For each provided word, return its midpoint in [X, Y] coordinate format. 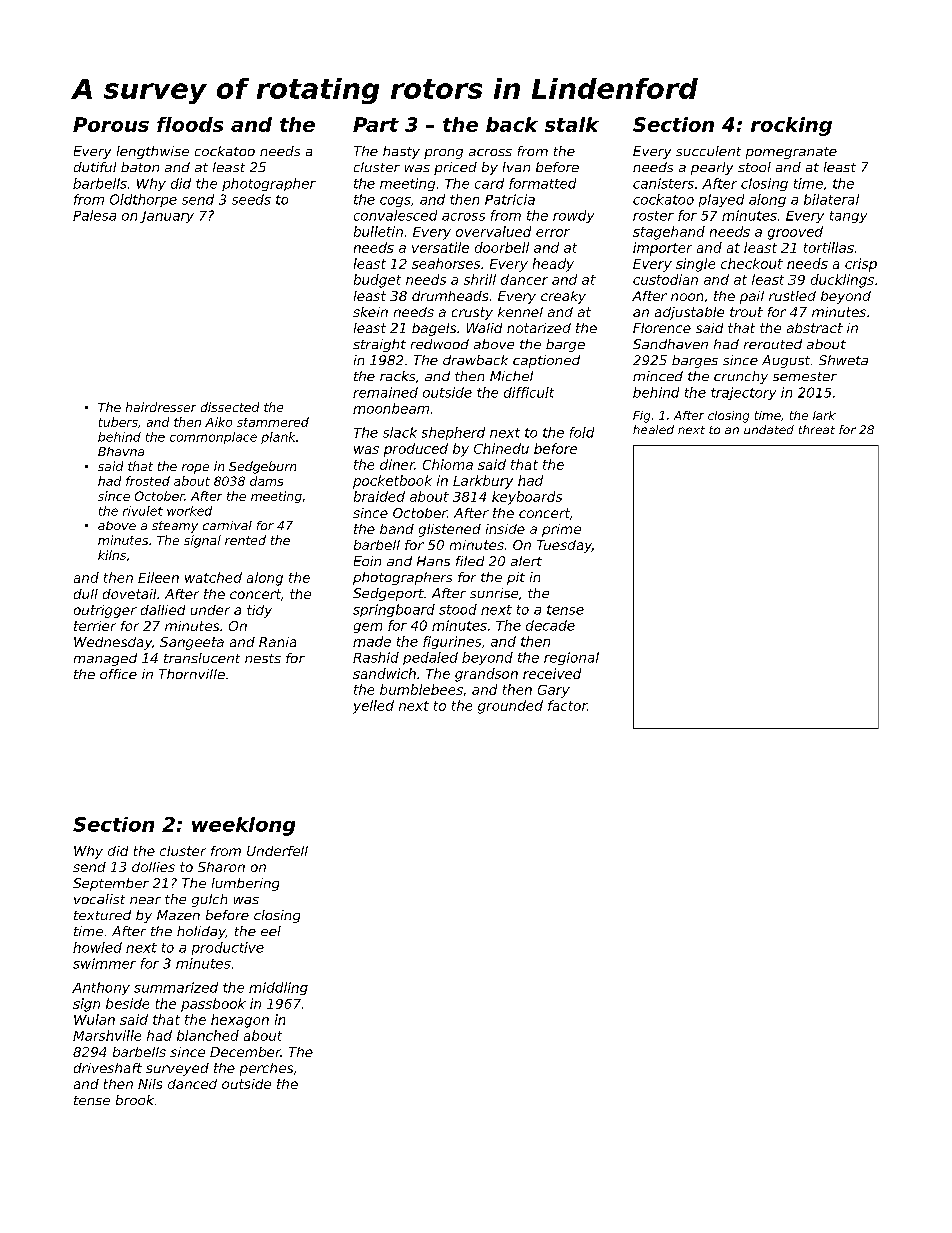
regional [571, 658]
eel [271, 931]
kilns [112, 555]
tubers [118, 422]
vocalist [99, 899]
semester [805, 376]
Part [376, 124]
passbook [213, 1005]
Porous [111, 124]
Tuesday [564, 546]
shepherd [453, 433]
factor [567, 705]
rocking [791, 126]
